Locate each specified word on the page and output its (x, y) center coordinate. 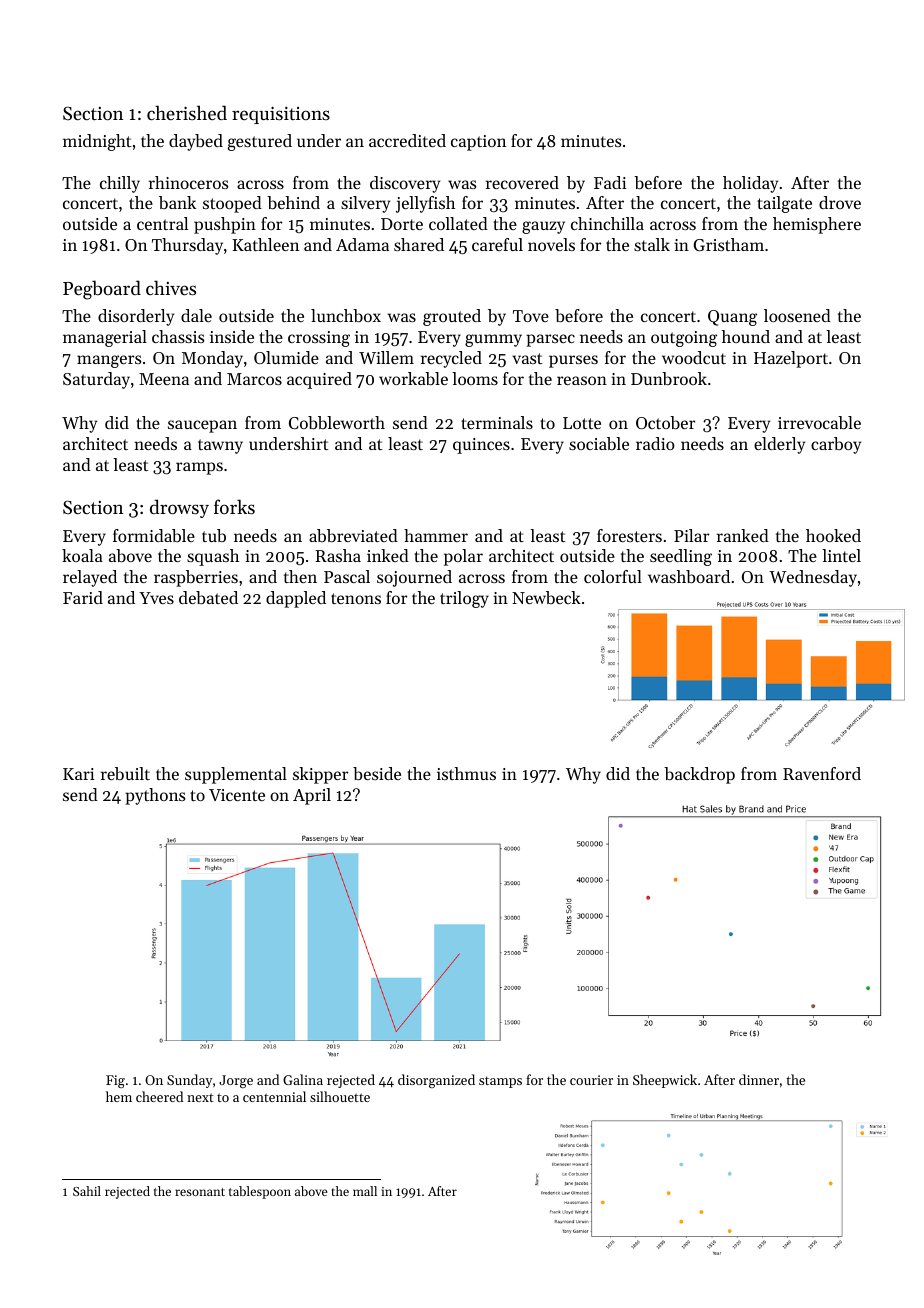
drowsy (179, 508)
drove (840, 202)
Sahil (87, 1191)
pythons (155, 796)
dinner (759, 1079)
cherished (187, 112)
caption (478, 143)
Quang (732, 318)
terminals (497, 422)
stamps (500, 1082)
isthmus (466, 773)
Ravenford (822, 773)
